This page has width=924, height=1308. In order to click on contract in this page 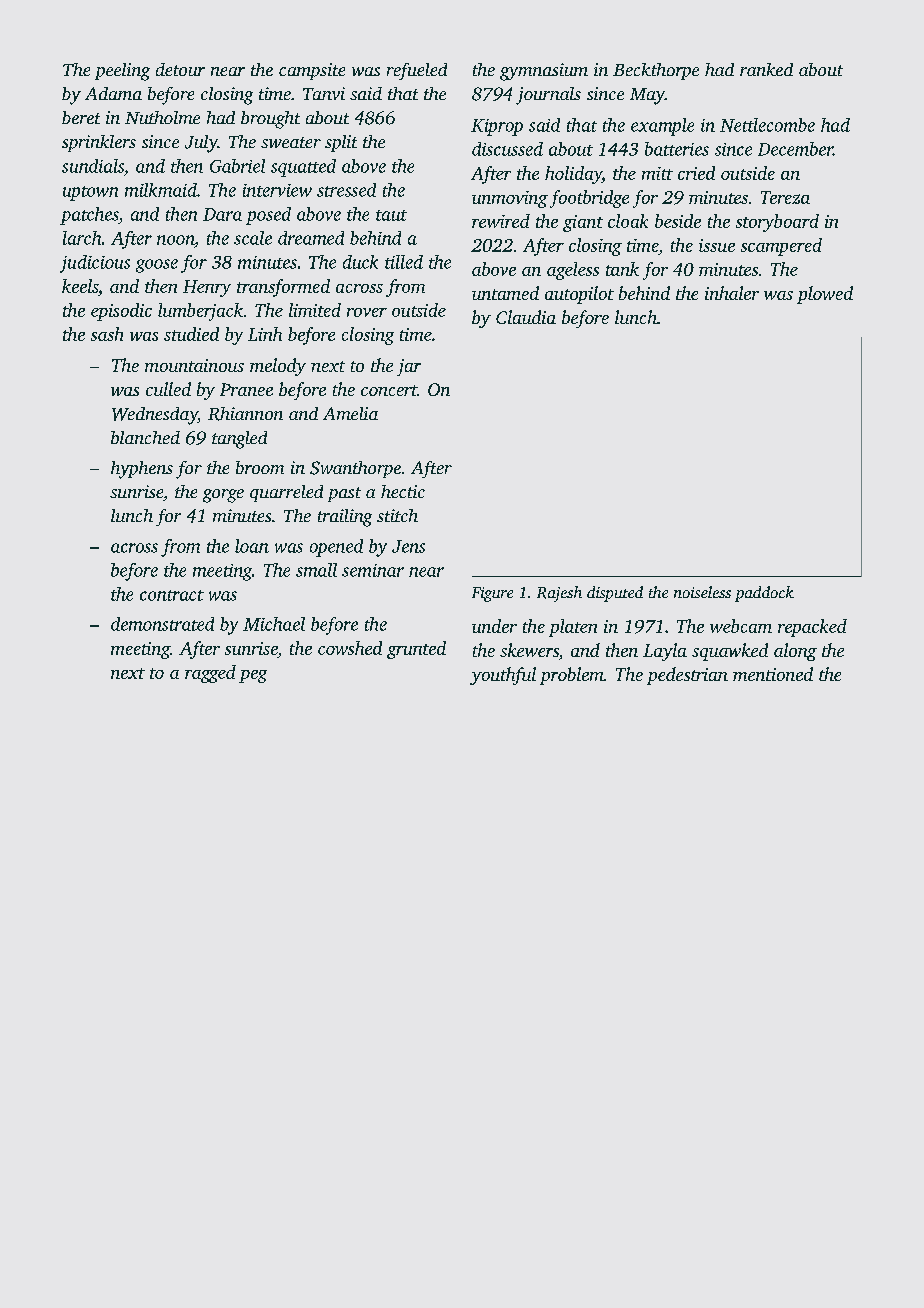, I will do `click(172, 595)`.
